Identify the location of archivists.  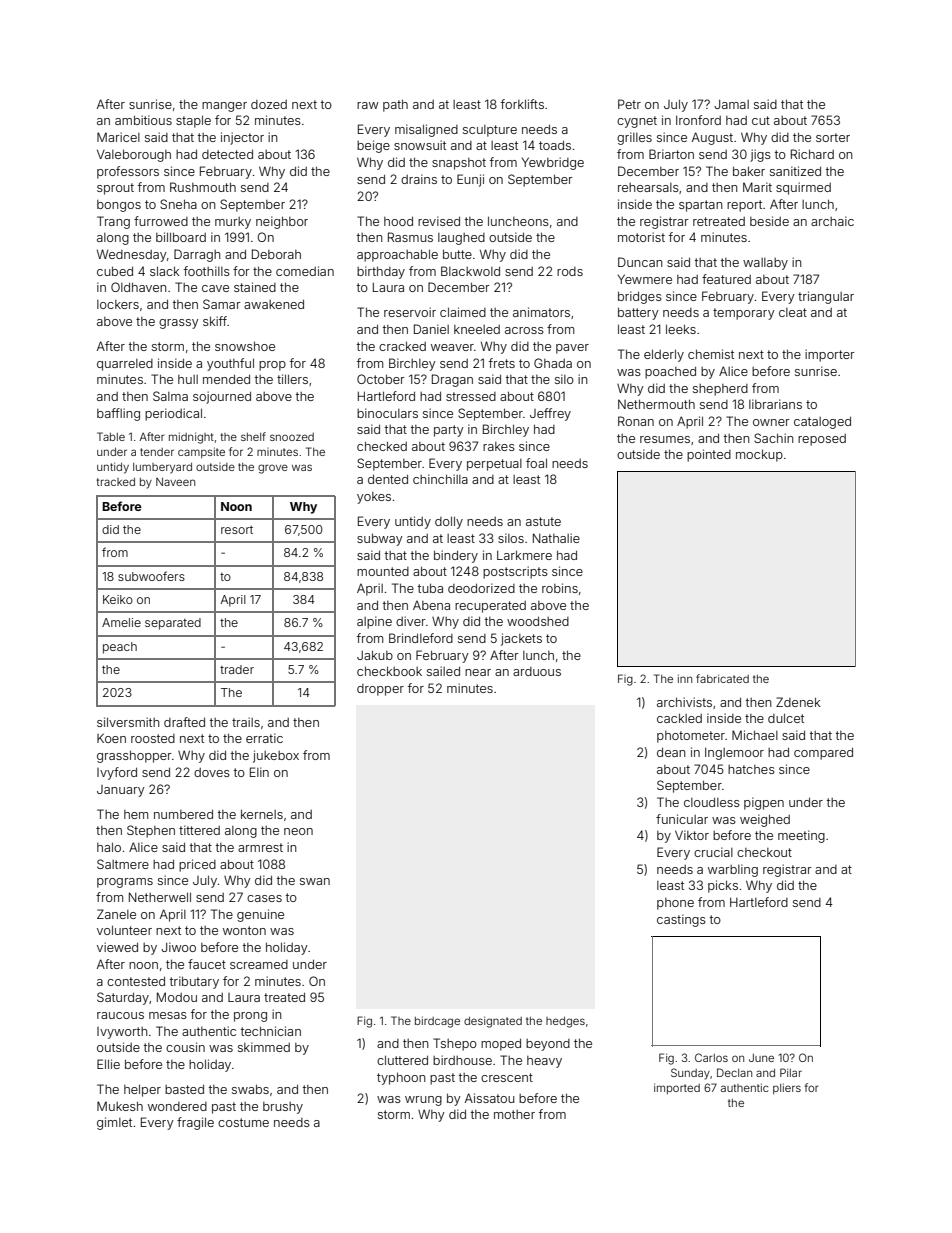
(684, 702).
